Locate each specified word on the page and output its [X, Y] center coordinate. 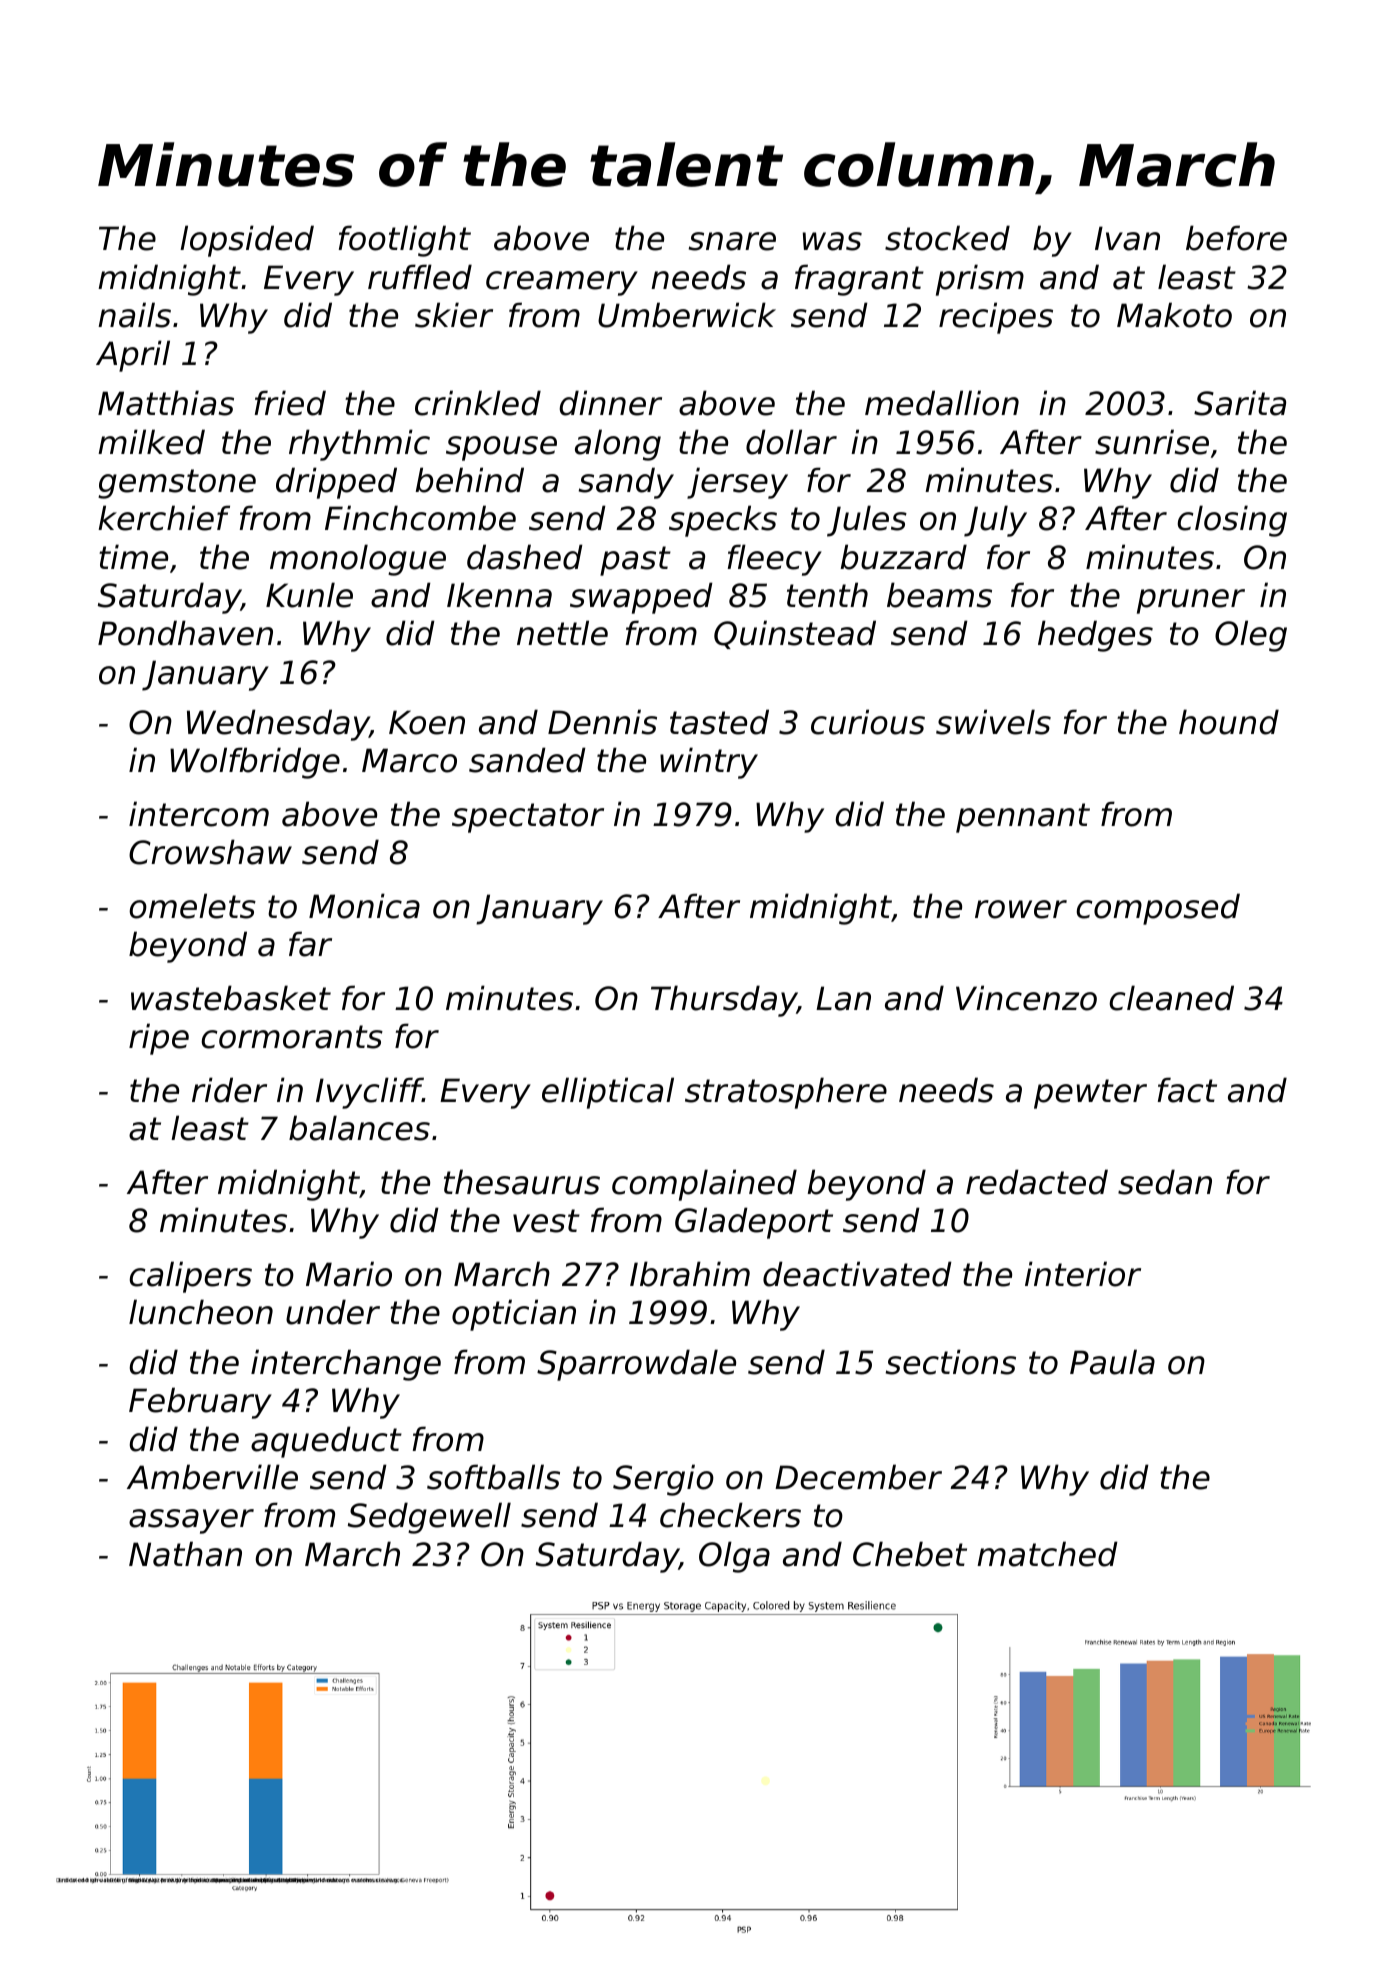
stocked [947, 238]
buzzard [904, 557]
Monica [364, 906]
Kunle [309, 595]
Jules [867, 521]
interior [1083, 1274]
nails [134, 315]
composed [1158, 909]
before [1236, 238]
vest [546, 1221]
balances [359, 1128]
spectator [528, 818]
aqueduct [326, 1442]
